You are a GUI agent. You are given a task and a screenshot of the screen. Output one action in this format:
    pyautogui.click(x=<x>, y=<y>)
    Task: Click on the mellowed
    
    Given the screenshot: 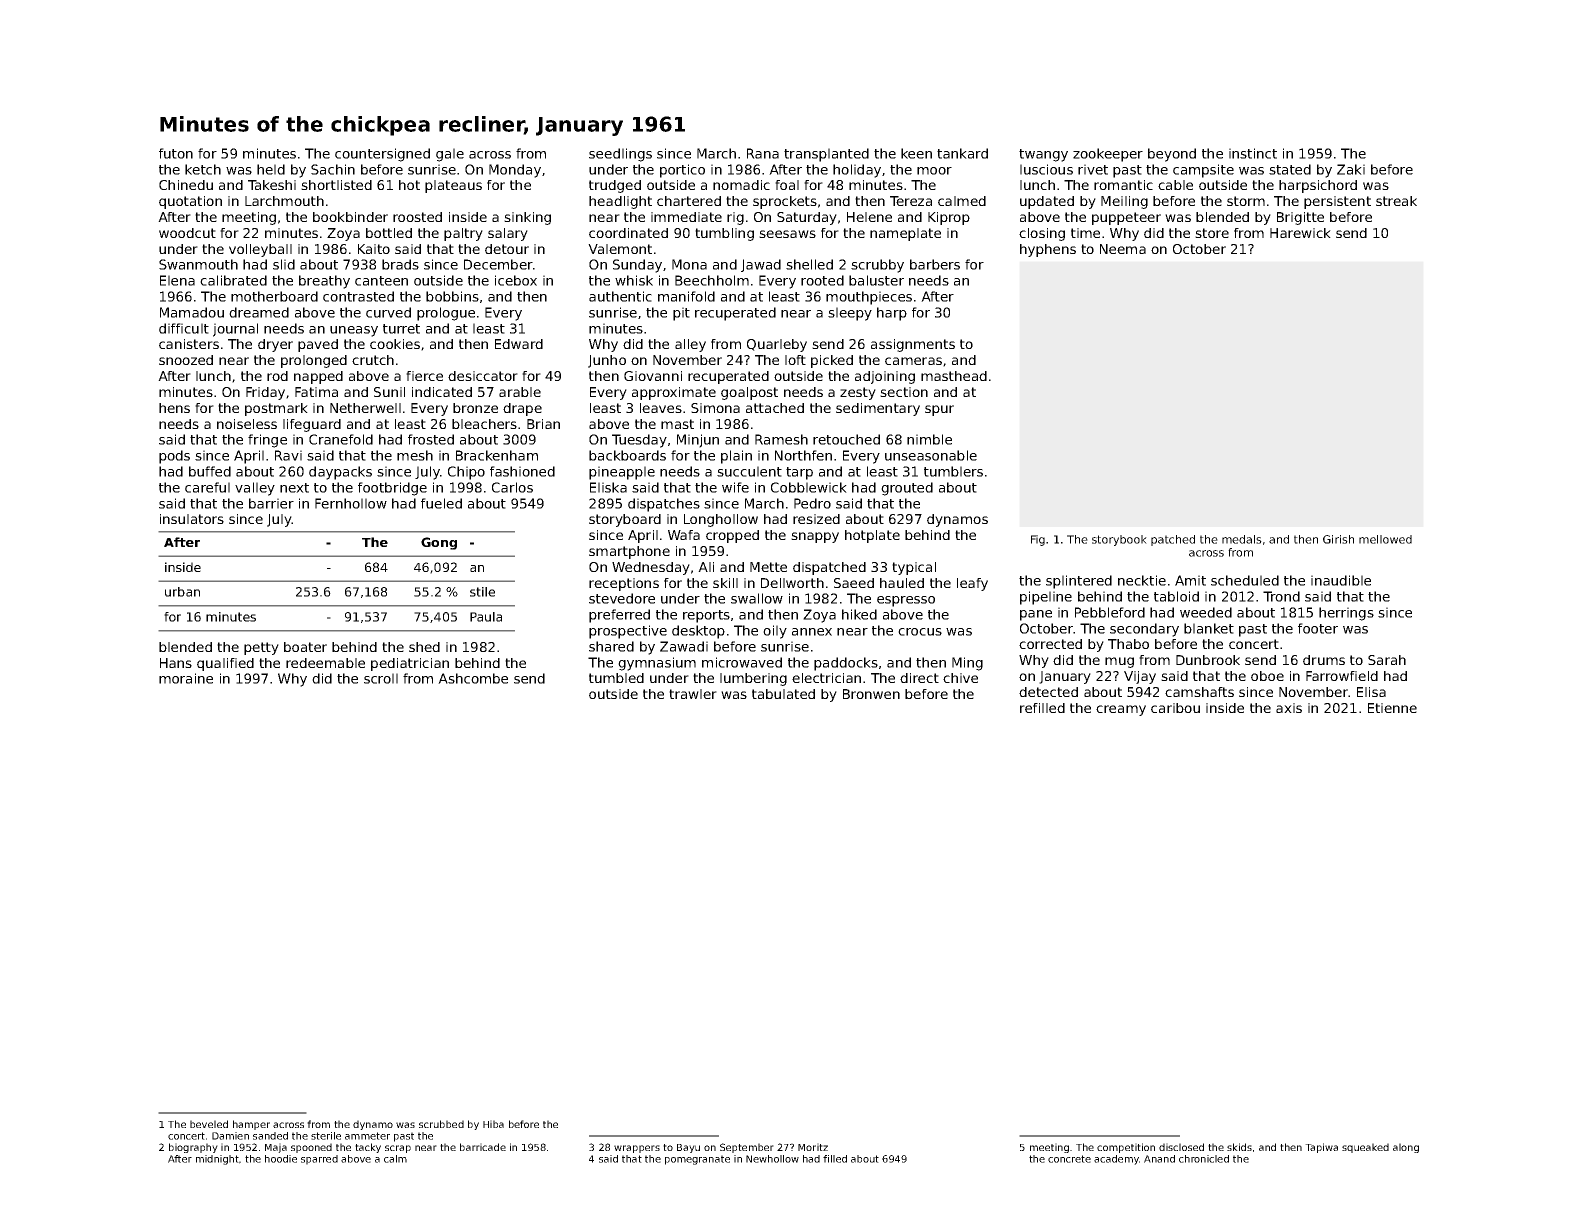 What is the action you would take?
    pyautogui.click(x=1385, y=539)
